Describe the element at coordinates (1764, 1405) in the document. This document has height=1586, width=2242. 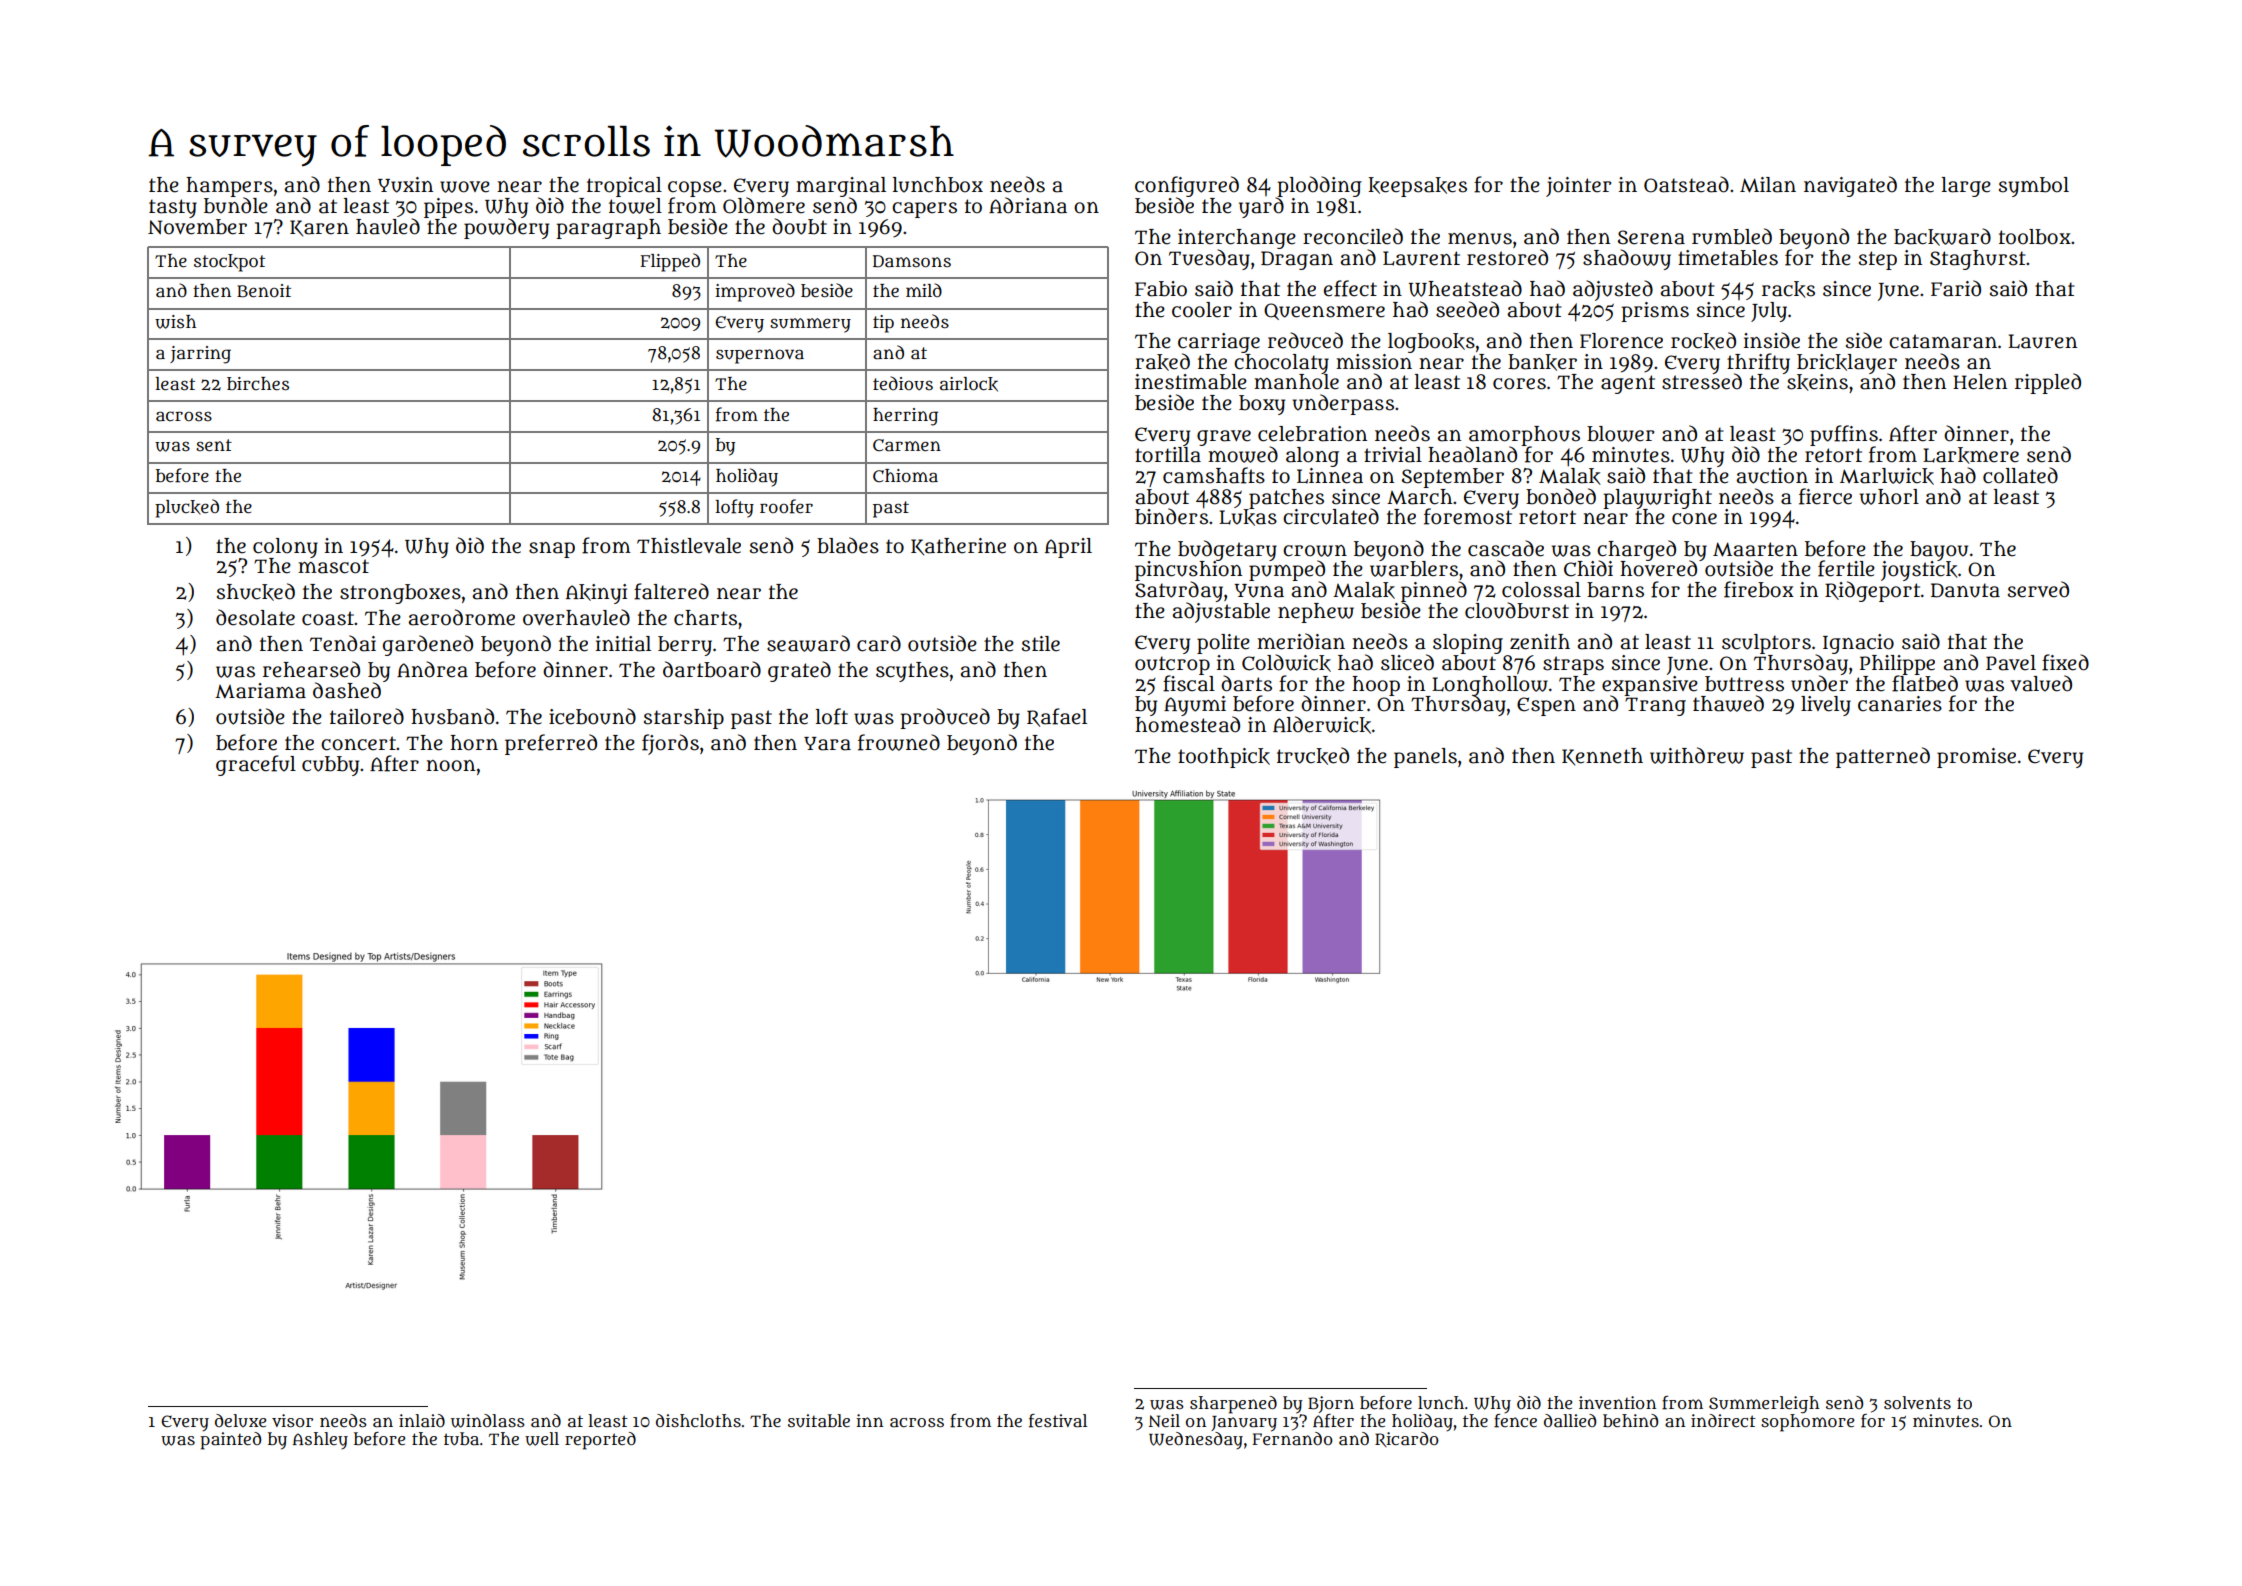
I see `Summerleigh` at that location.
